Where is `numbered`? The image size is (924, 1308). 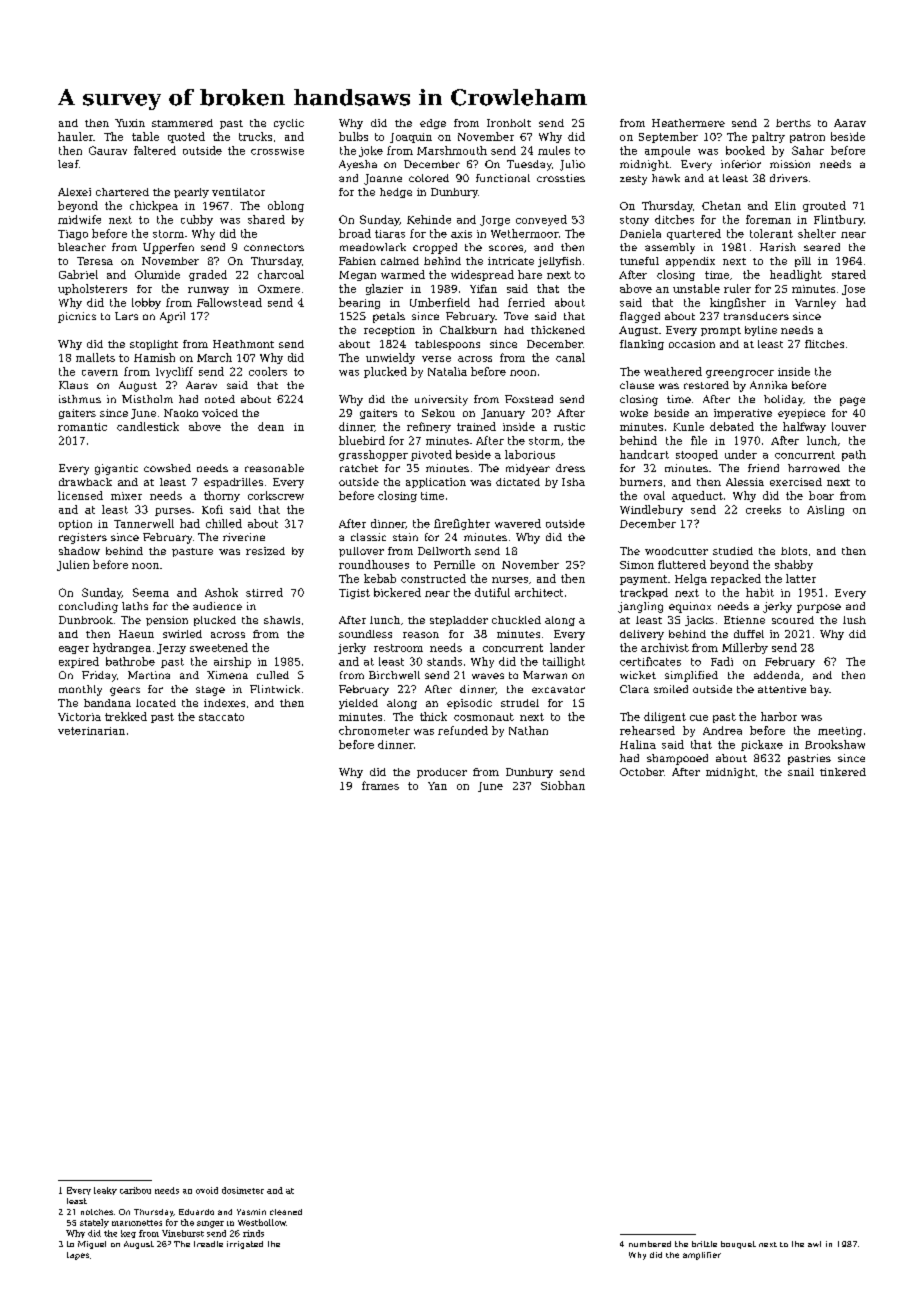
numbered is located at coordinates (650, 1244).
